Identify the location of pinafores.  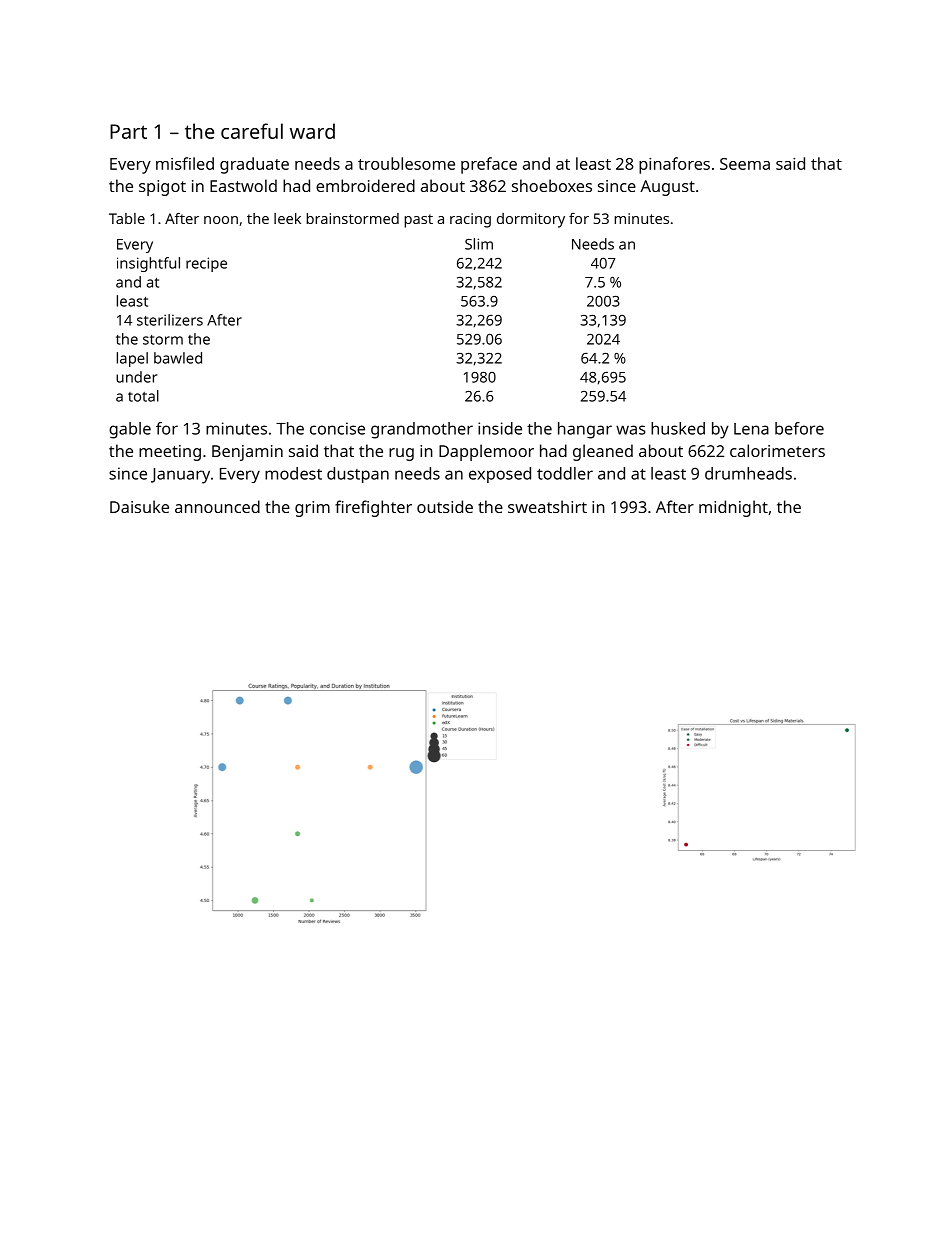
(674, 165).
